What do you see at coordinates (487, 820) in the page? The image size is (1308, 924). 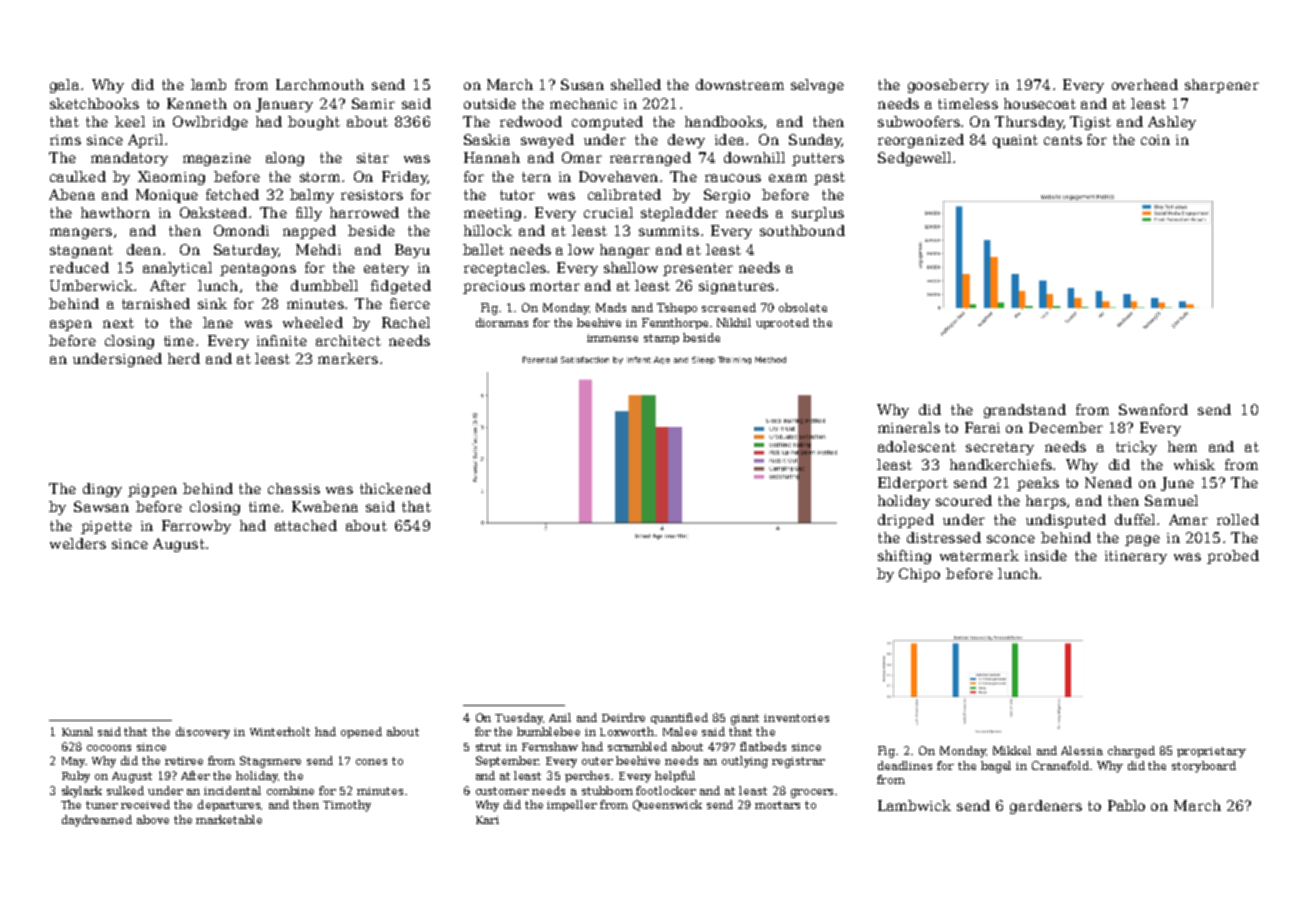 I see `Kari` at bounding box center [487, 820].
